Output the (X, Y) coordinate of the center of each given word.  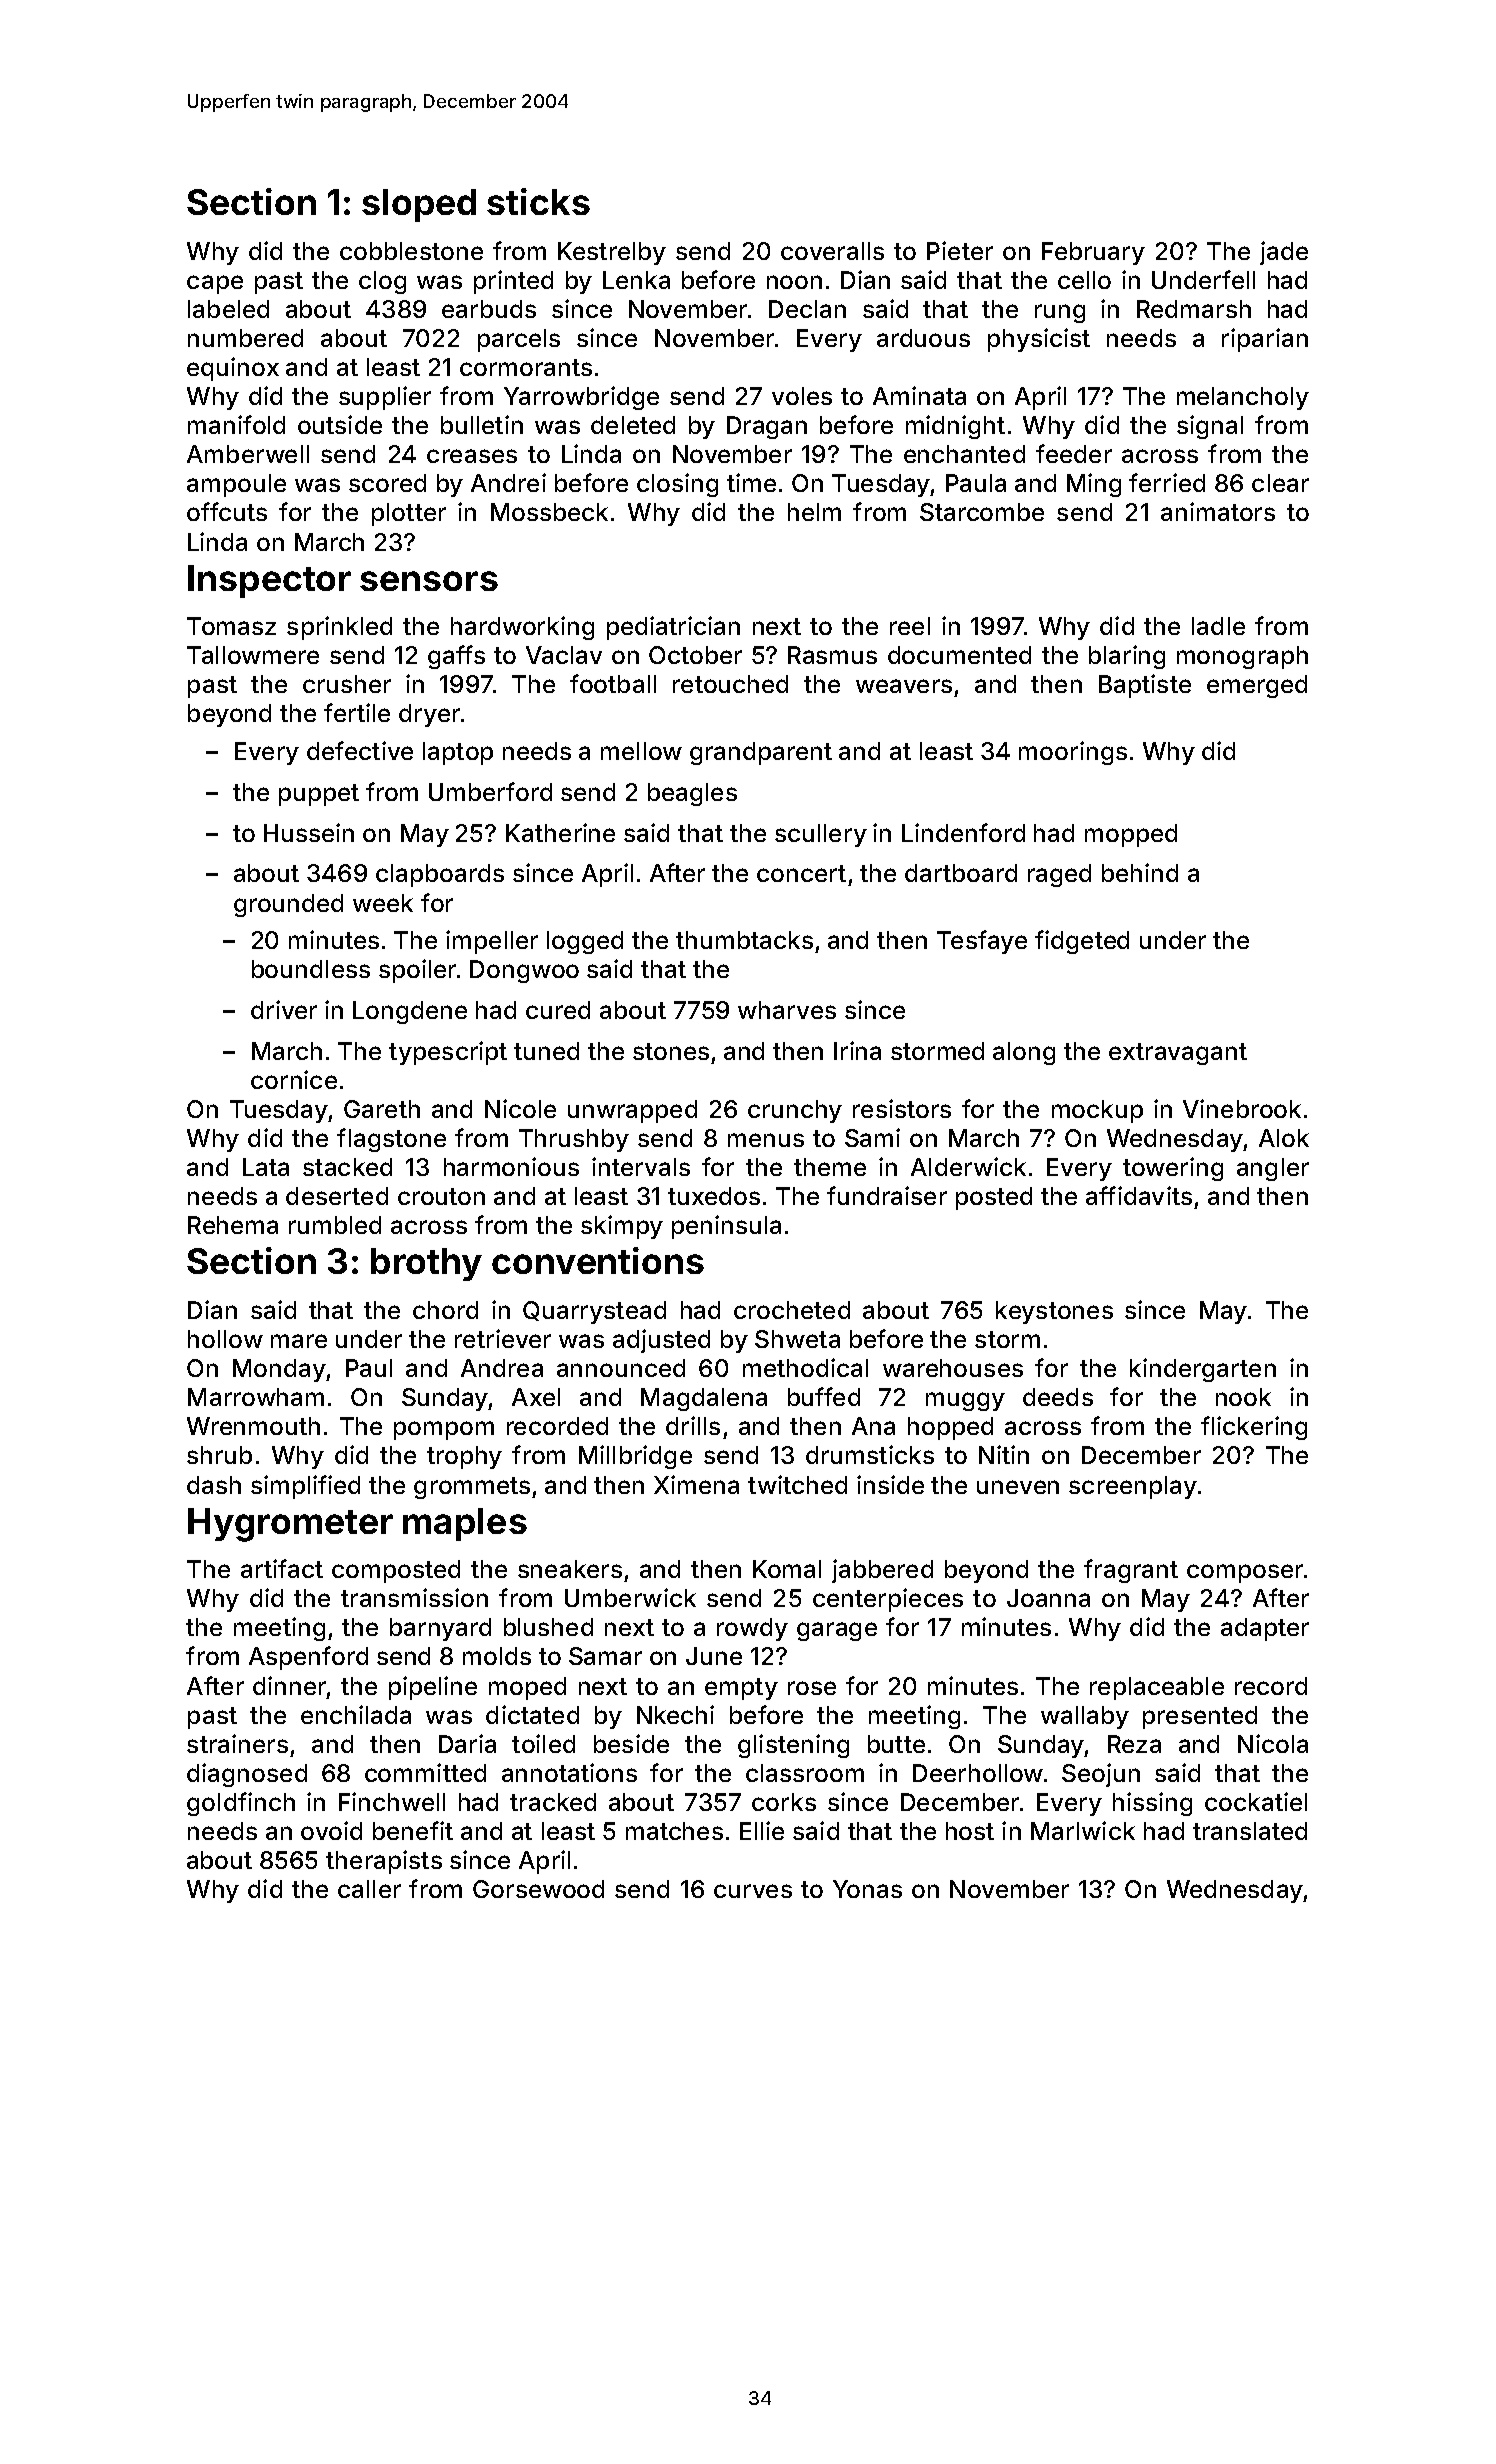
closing (677, 485)
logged (585, 942)
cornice (294, 1079)
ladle (1218, 626)
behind (1140, 872)
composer (1245, 1573)
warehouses (953, 1368)
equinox (233, 369)
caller (369, 1889)
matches (674, 1831)
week (383, 903)
